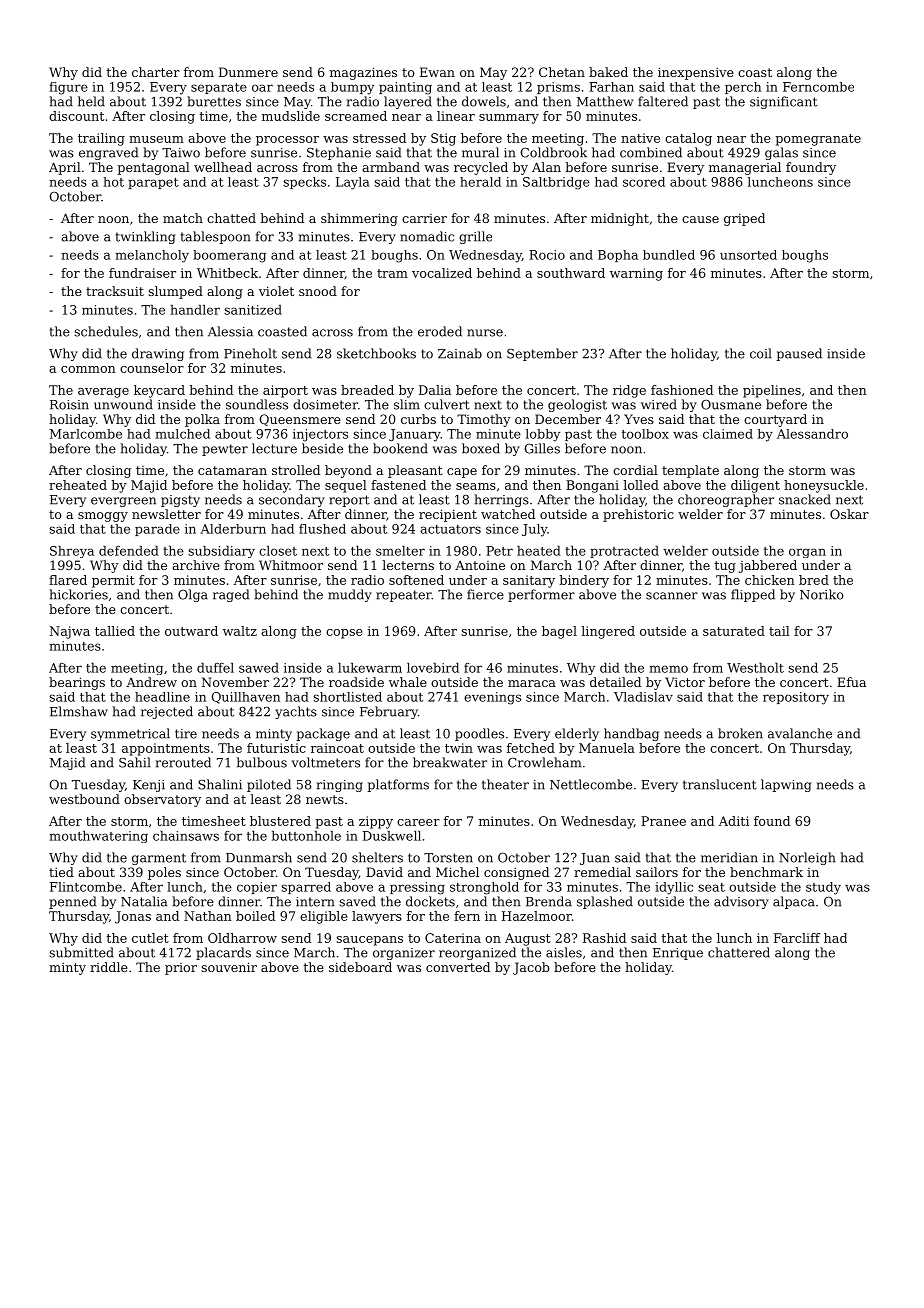 The height and width of the page is (1308, 924). I want to click on souvenir, so click(229, 967).
